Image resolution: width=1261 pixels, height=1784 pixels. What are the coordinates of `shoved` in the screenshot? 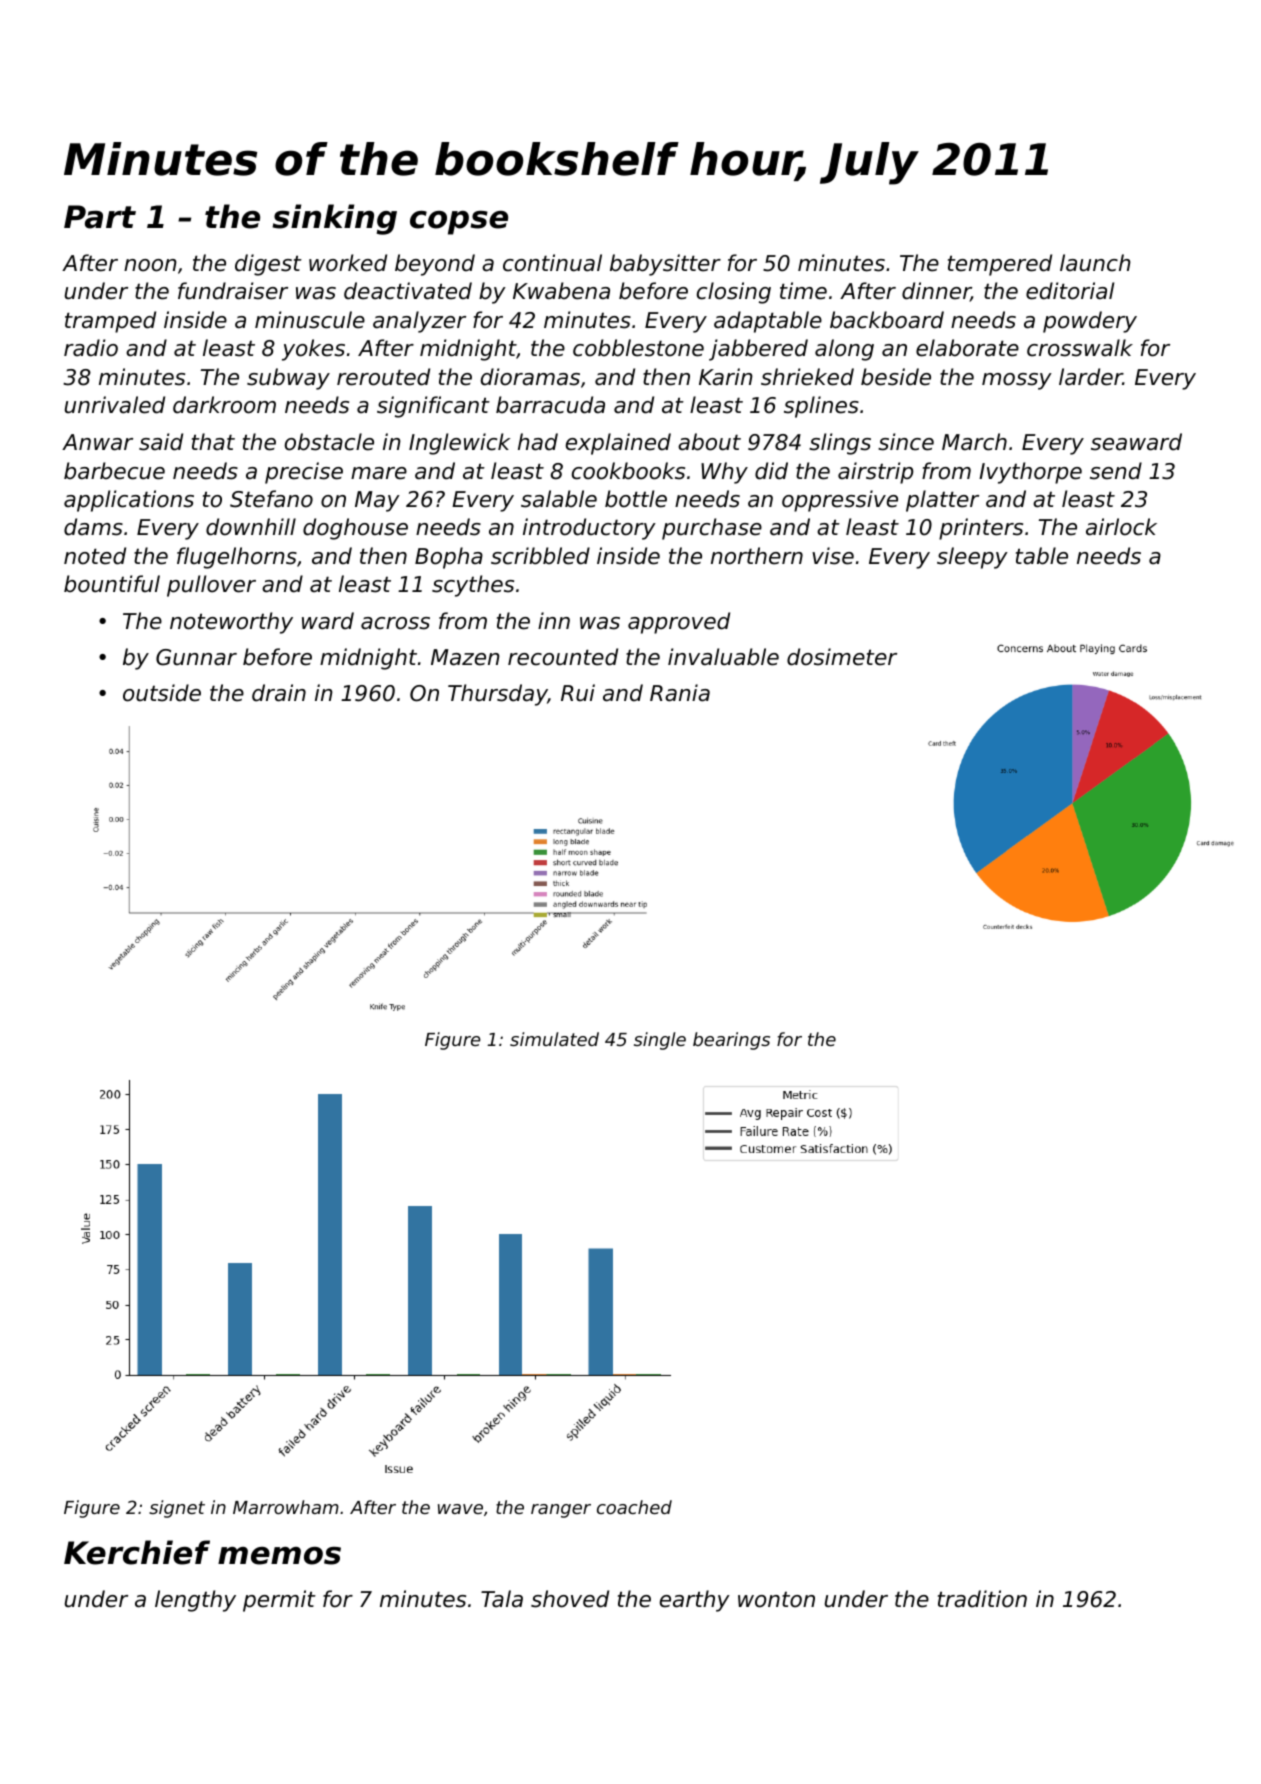 It's located at (570, 1599).
